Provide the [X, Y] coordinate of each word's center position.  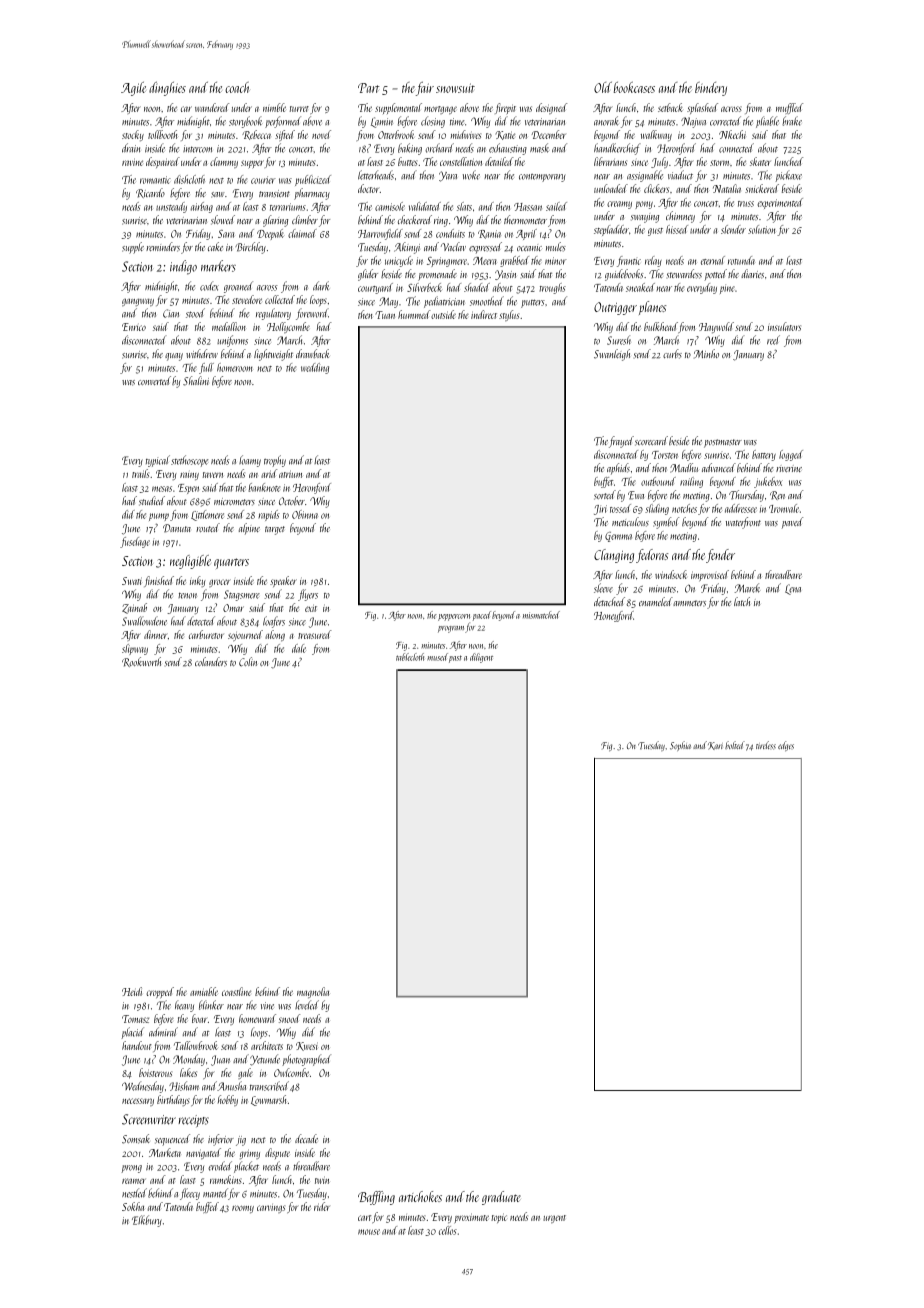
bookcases [634, 87]
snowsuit [455, 88]
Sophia [680, 746]
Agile [133, 89]
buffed [207, 1207]
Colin [248, 662]
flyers [308, 595]
